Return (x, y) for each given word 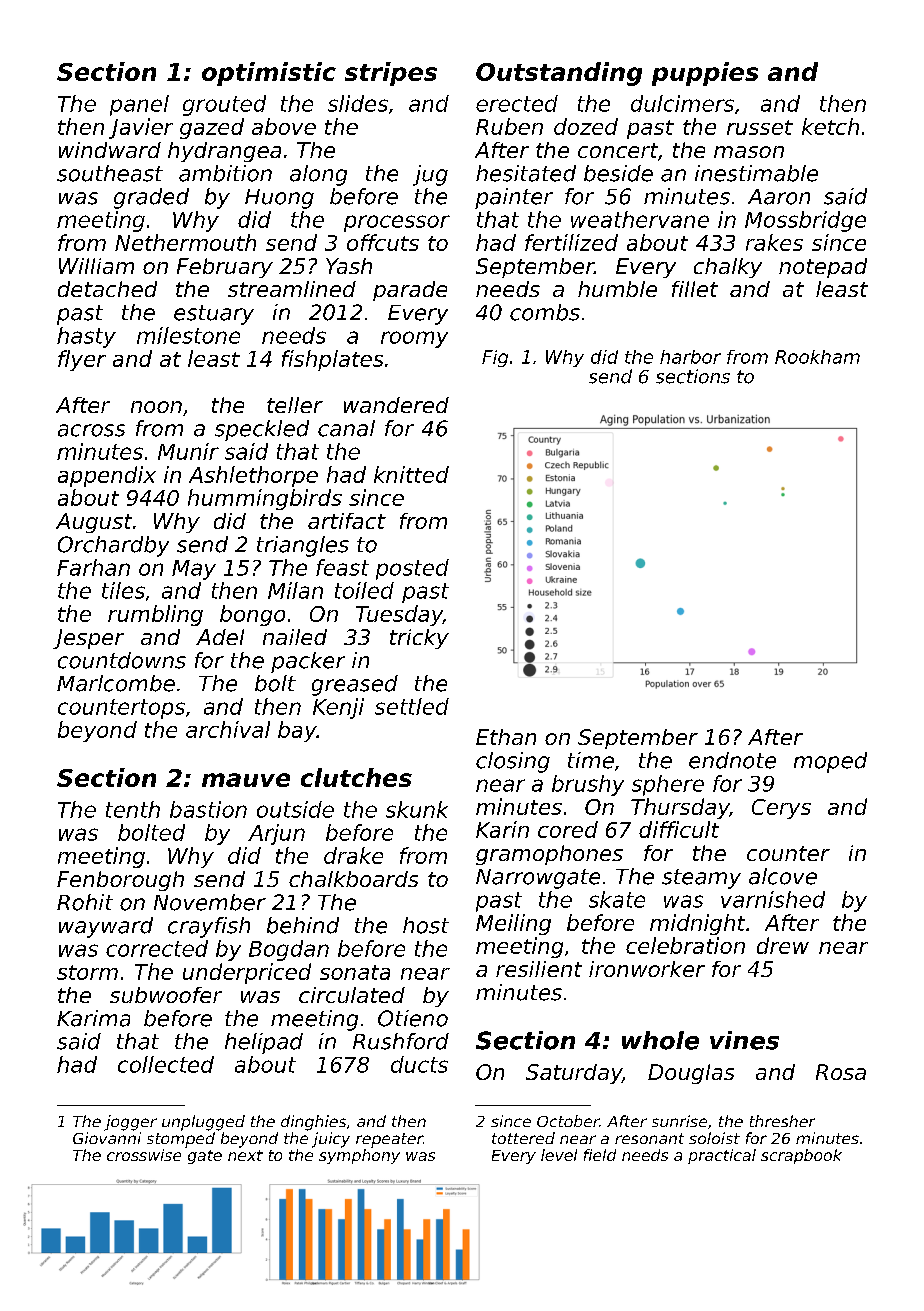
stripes (391, 74)
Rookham (817, 357)
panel (139, 105)
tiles (123, 590)
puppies (705, 74)
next (245, 1155)
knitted (411, 474)
